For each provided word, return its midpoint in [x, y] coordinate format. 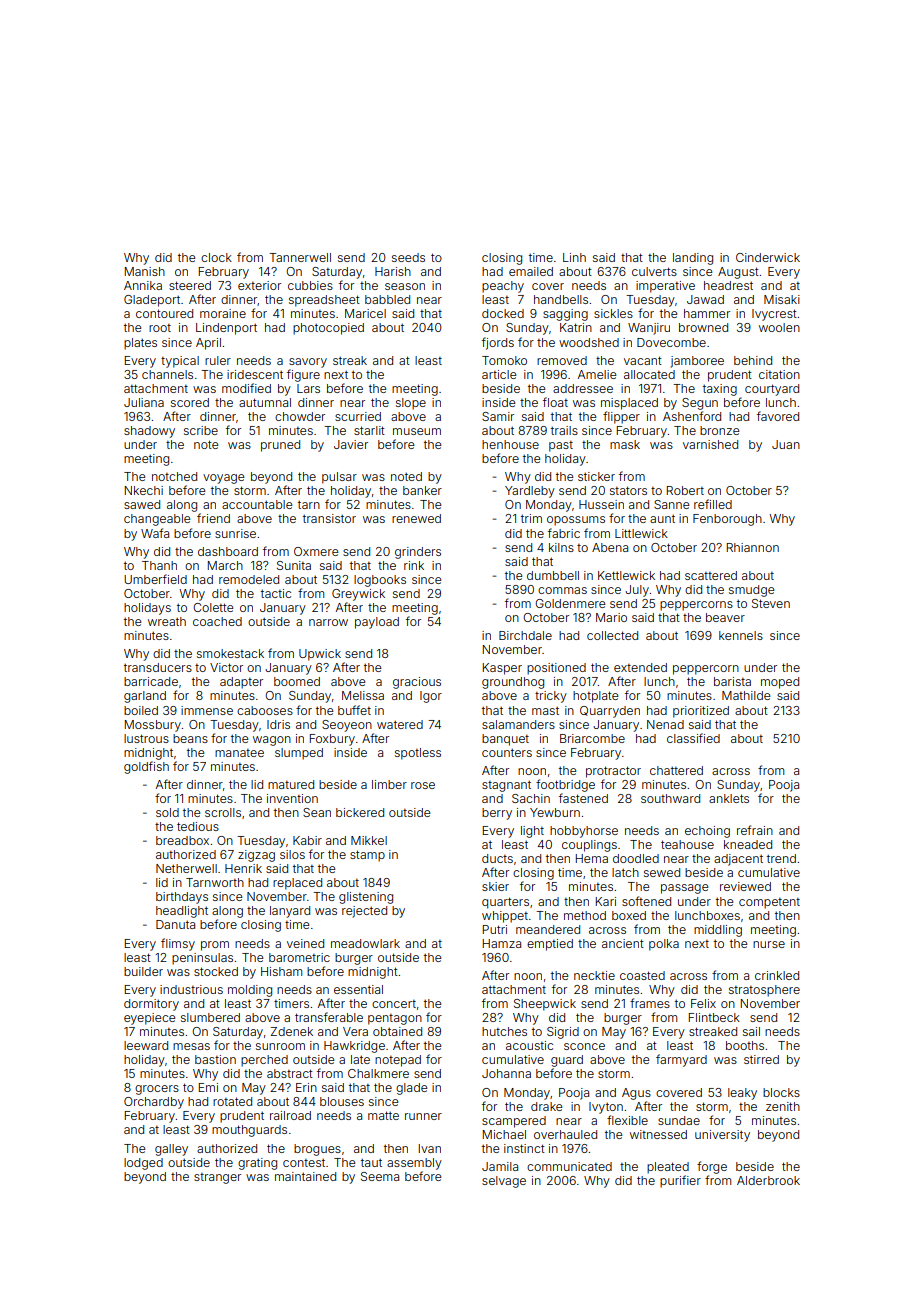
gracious [417, 683]
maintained [305, 1176]
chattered [676, 770]
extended [640, 667]
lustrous [146, 738]
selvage [504, 1182]
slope [411, 404]
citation [779, 374]
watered [400, 724]
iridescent [255, 374]
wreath [167, 621]
